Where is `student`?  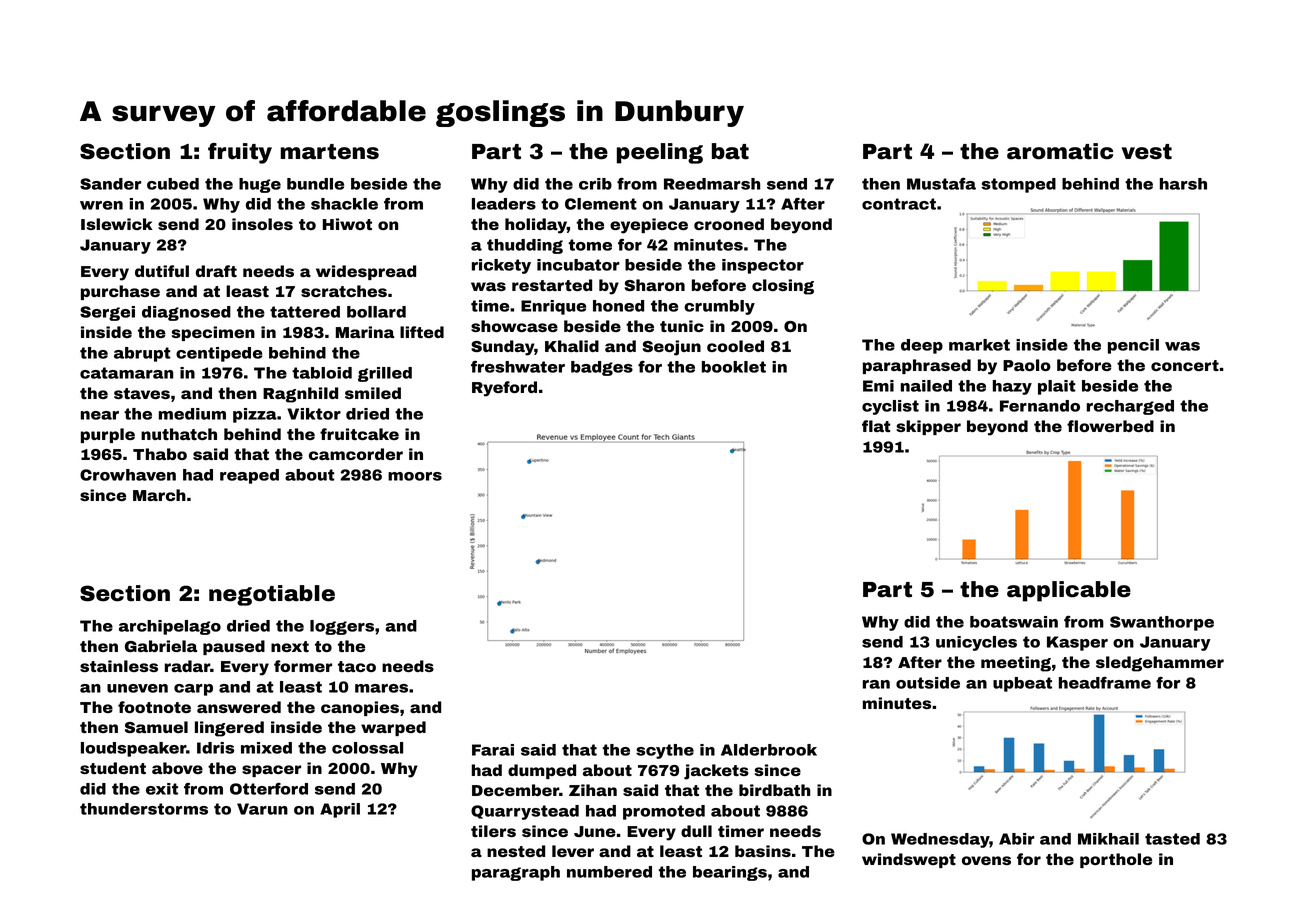
student is located at coordinates (113, 768).
